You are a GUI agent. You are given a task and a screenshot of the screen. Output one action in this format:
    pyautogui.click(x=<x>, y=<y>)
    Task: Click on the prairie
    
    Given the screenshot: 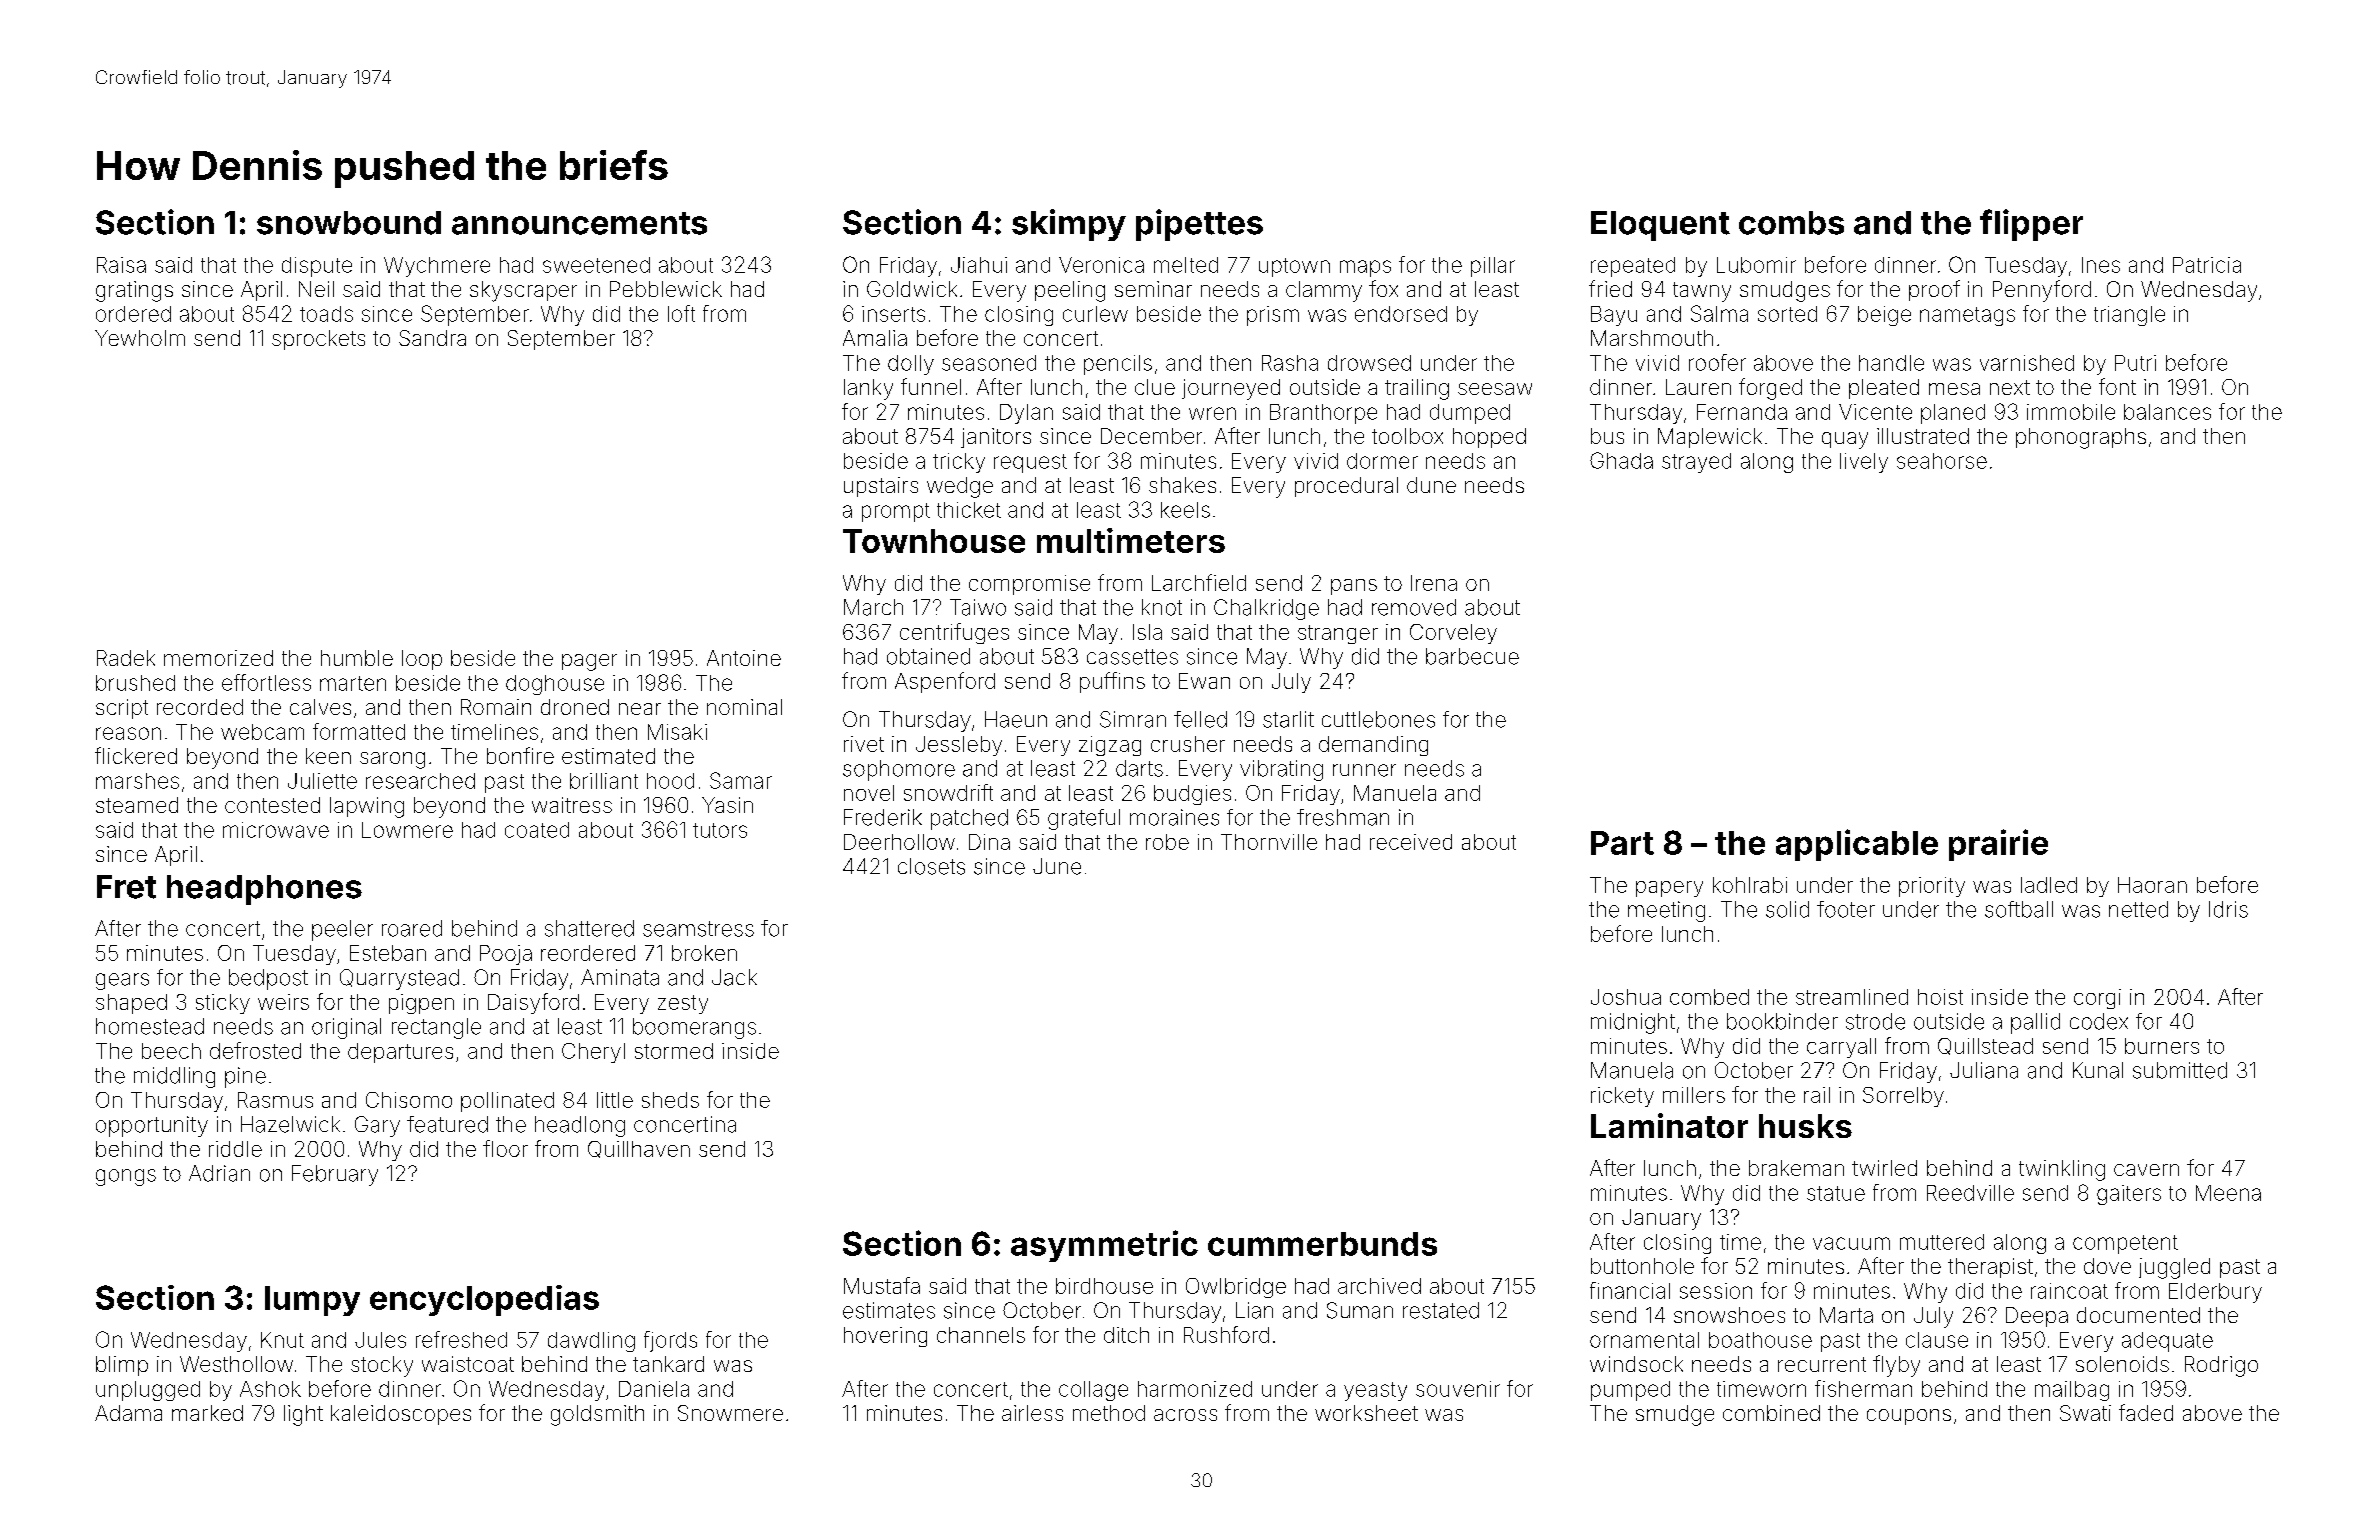 What is the action you would take?
    pyautogui.click(x=1998, y=845)
